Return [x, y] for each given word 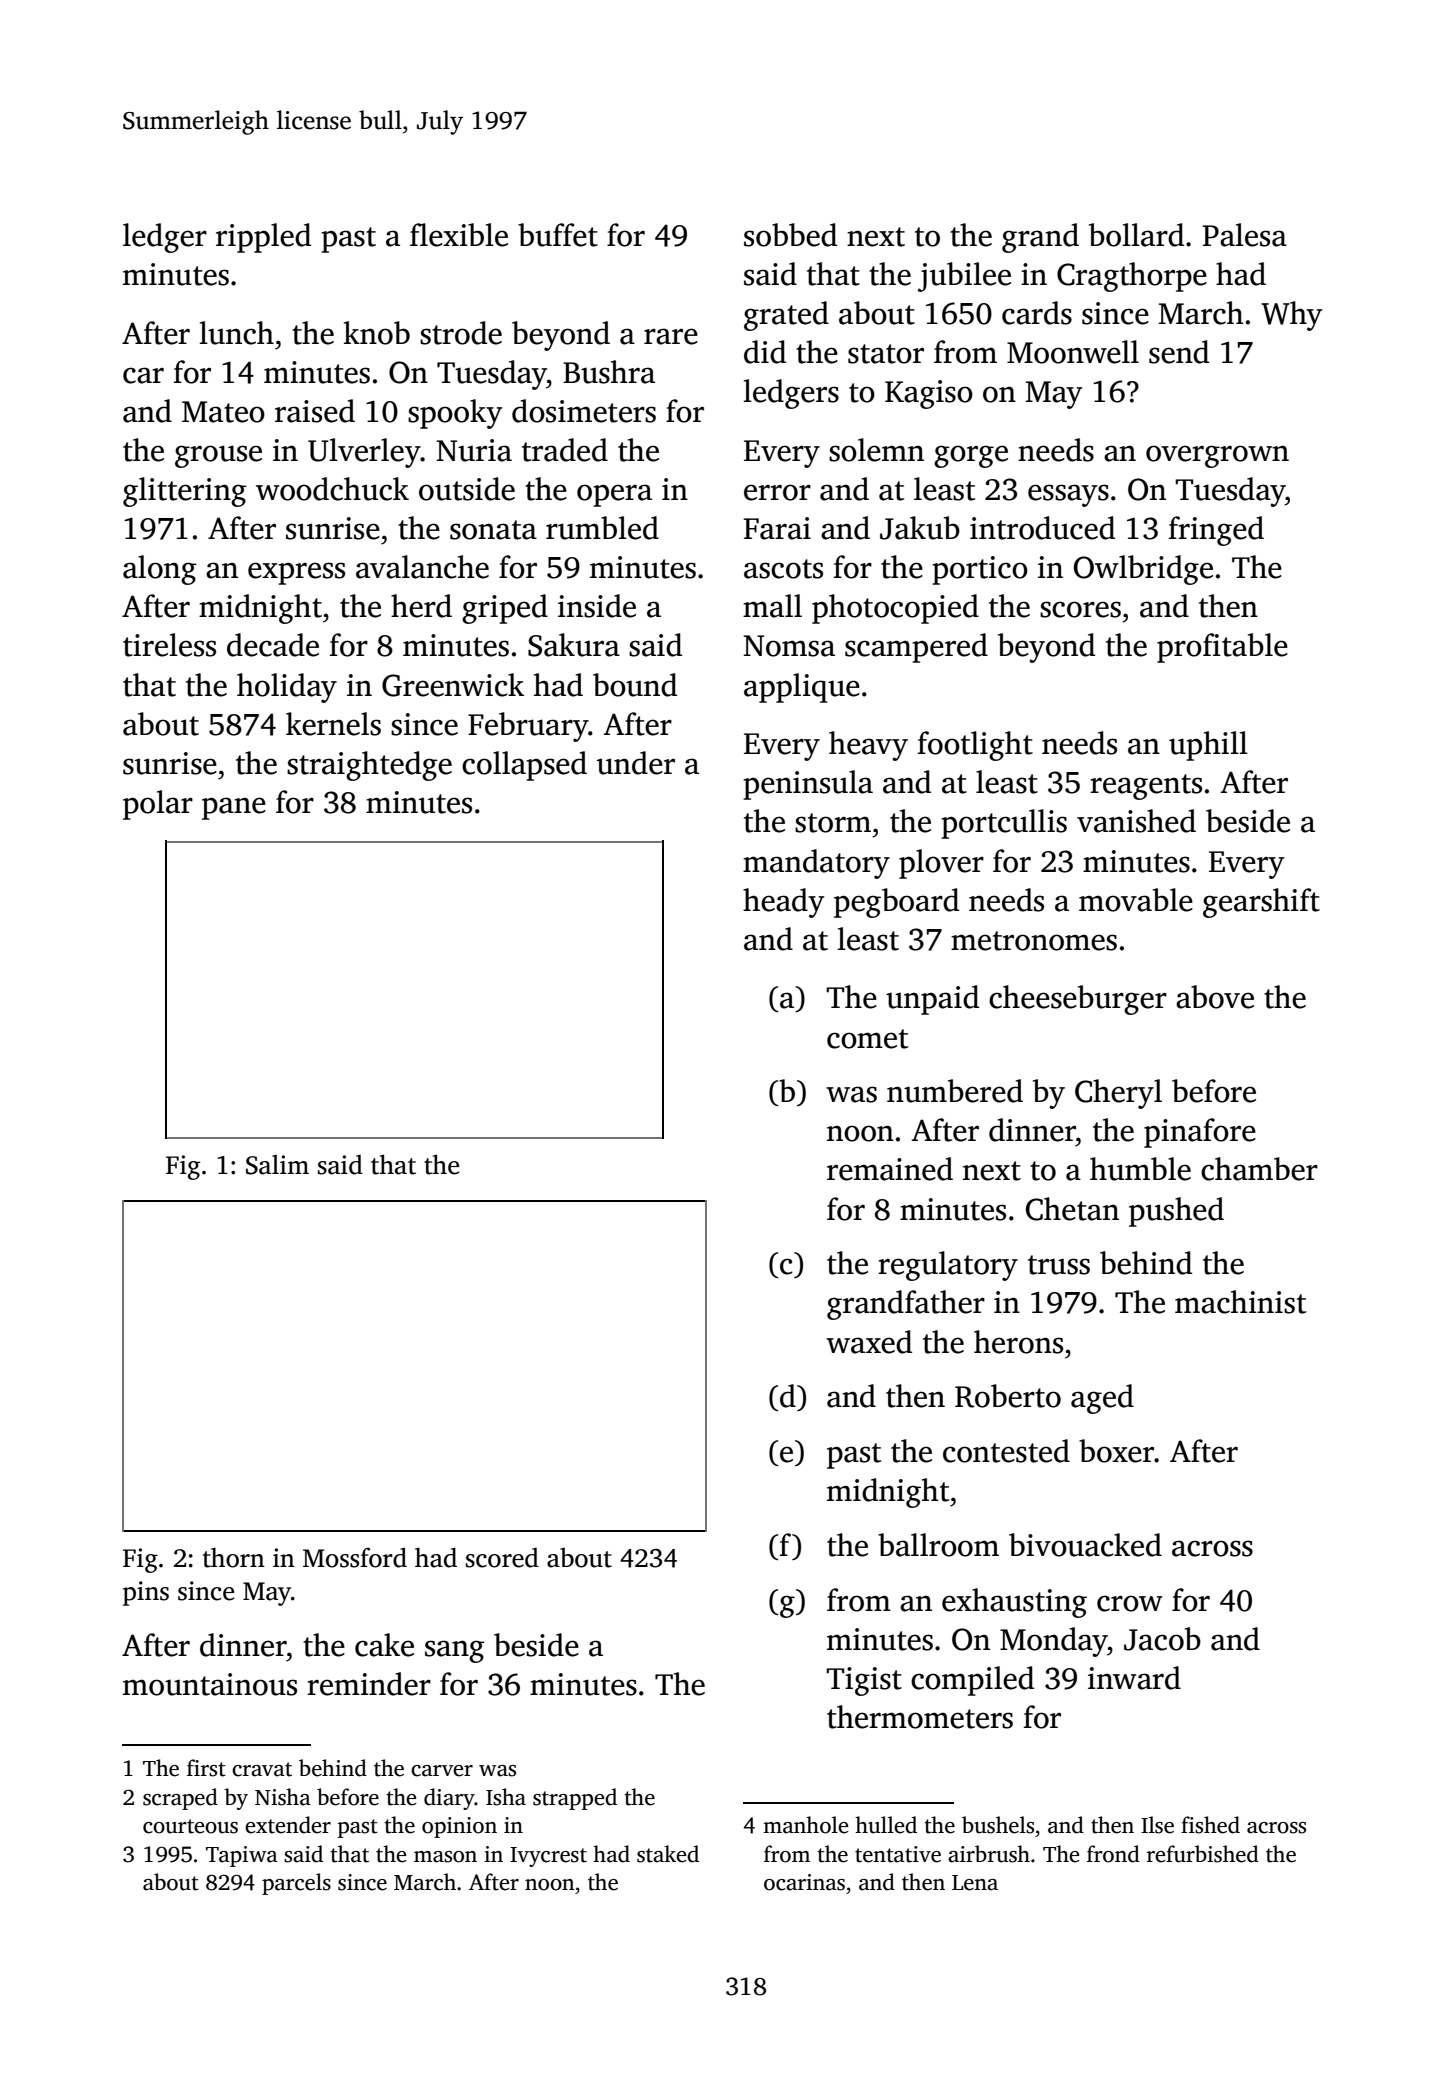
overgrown [1217, 456]
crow [1130, 1603]
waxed [869, 1342]
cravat [262, 1769]
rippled [263, 238]
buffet [558, 235]
